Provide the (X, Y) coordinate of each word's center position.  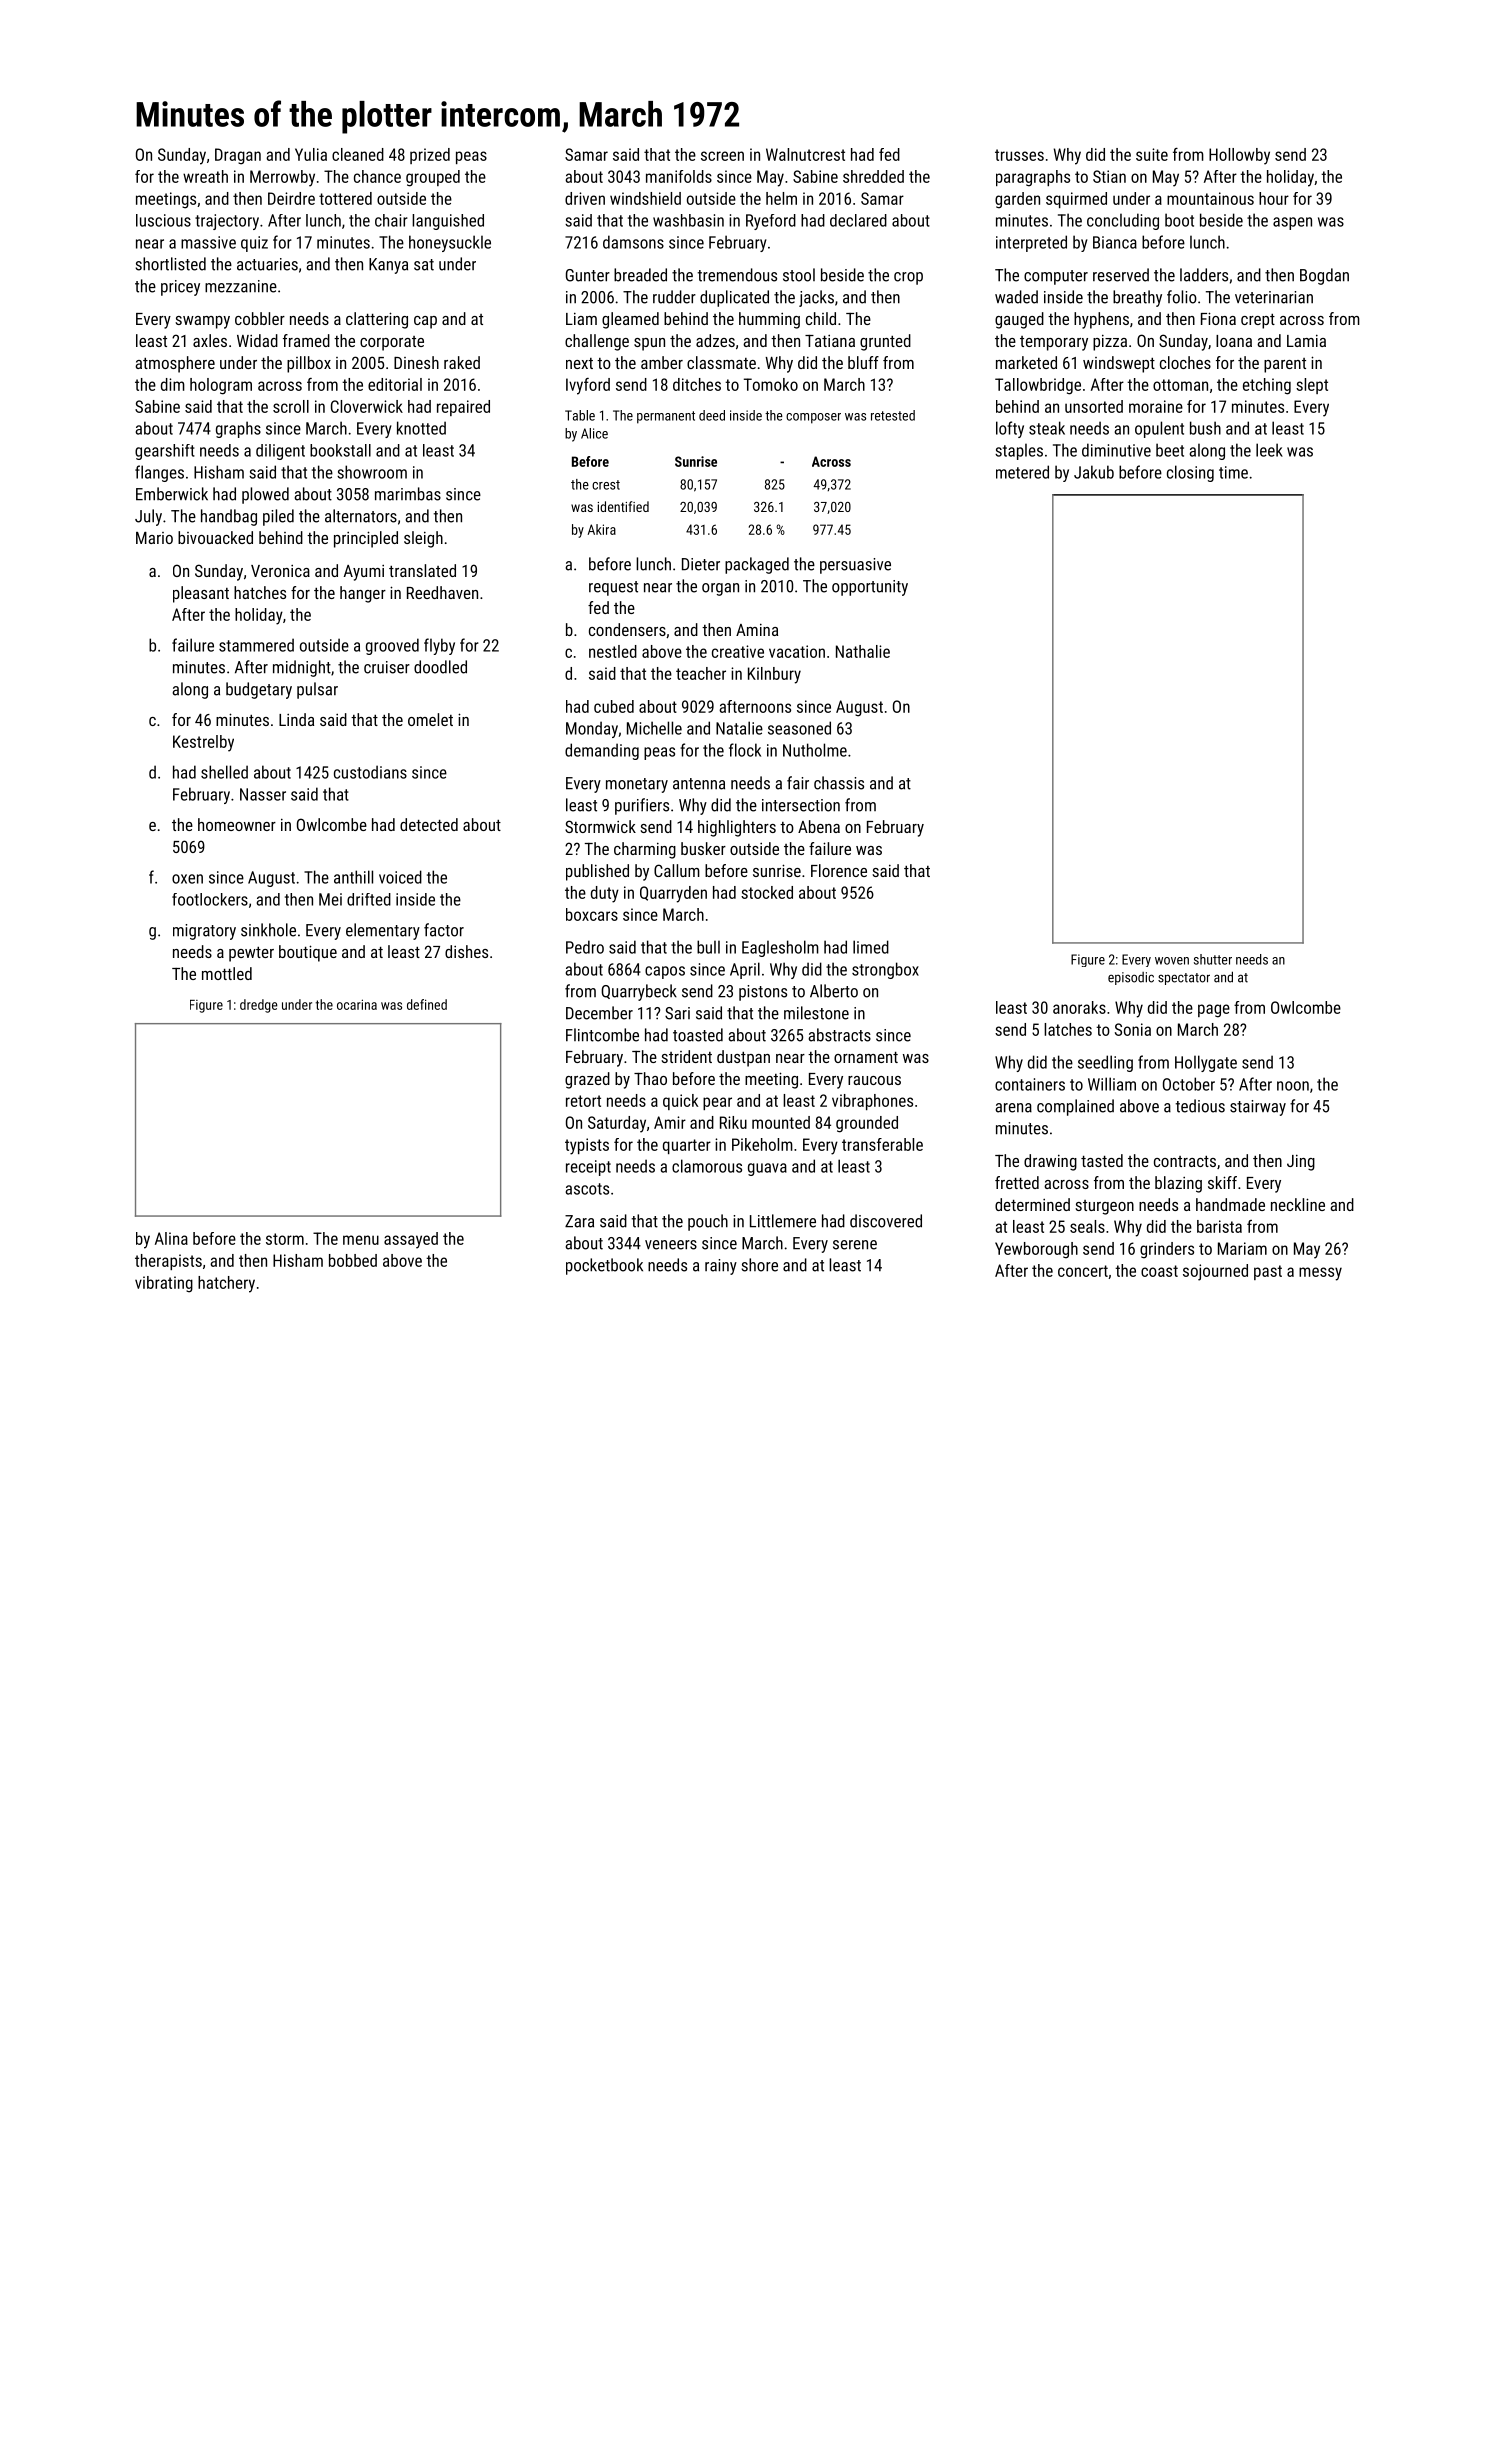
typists (587, 1146)
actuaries (267, 264)
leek (1269, 450)
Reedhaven (442, 592)
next (579, 363)
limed (871, 947)
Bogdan (1324, 276)
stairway (1258, 1108)
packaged (757, 565)
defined (427, 1004)
